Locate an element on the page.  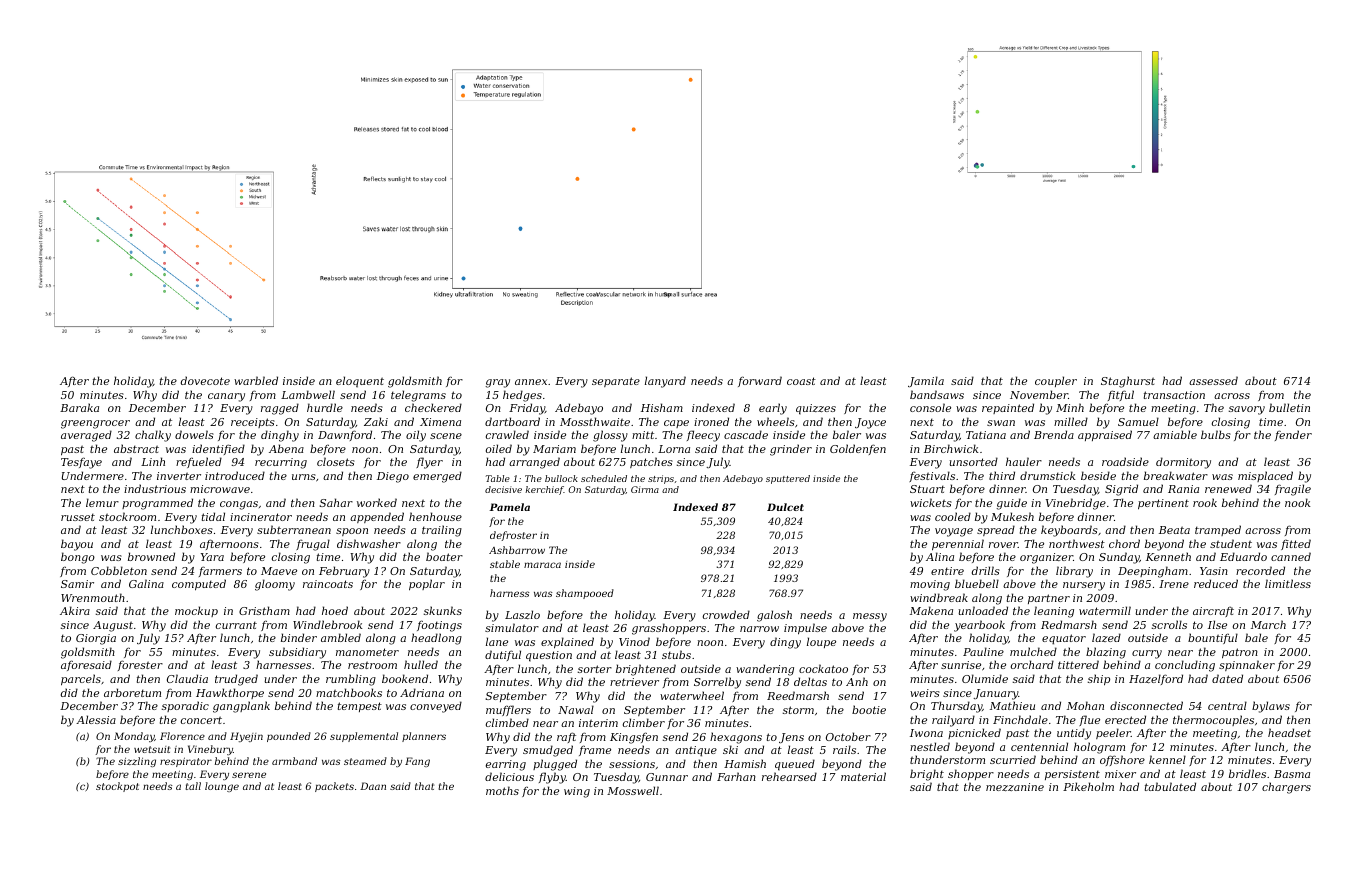
russet is located at coordinates (78, 517).
